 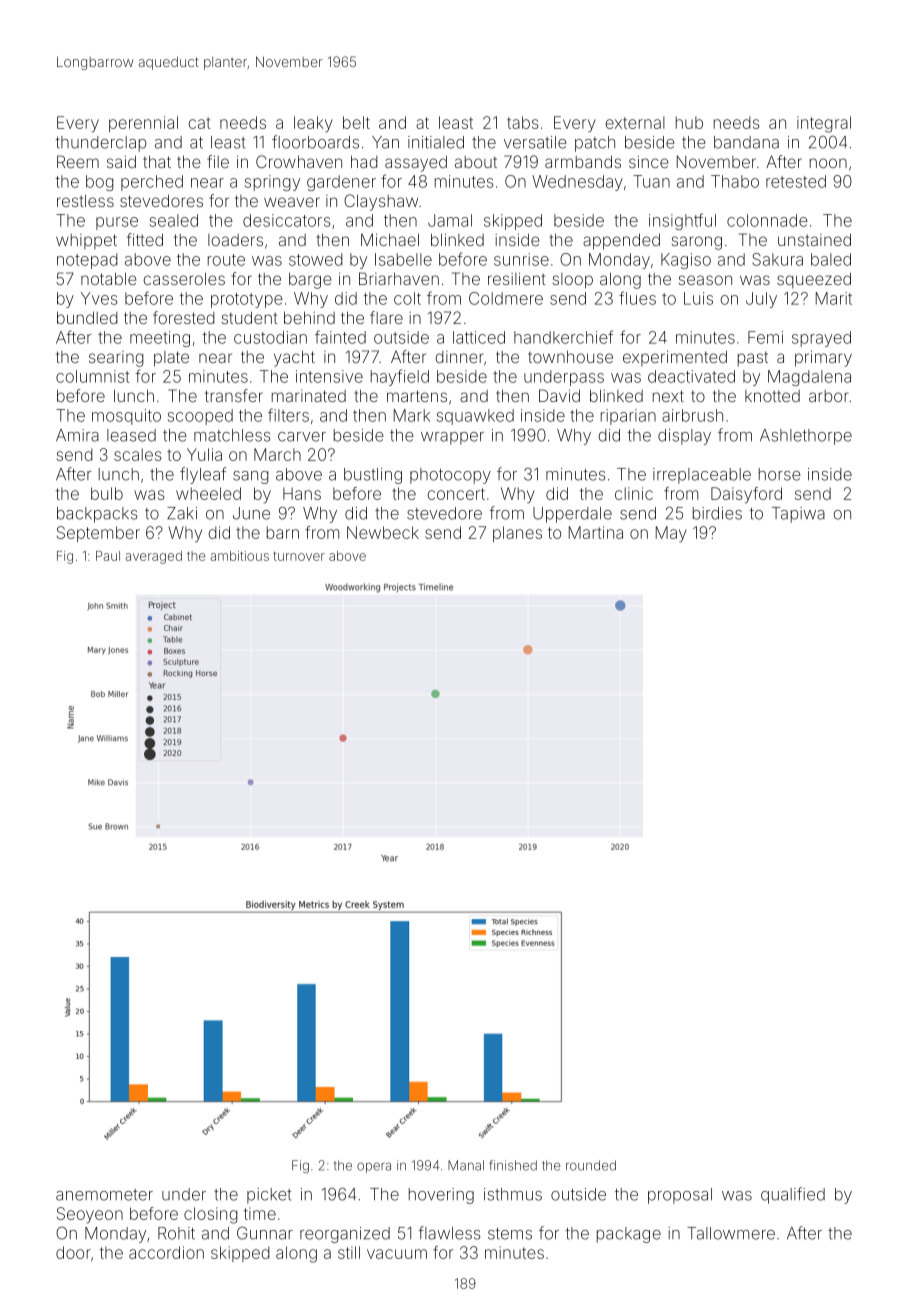 What do you see at coordinates (374, 1168) in the screenshot?
I see `opera` at bounding box center [374, 1168].
